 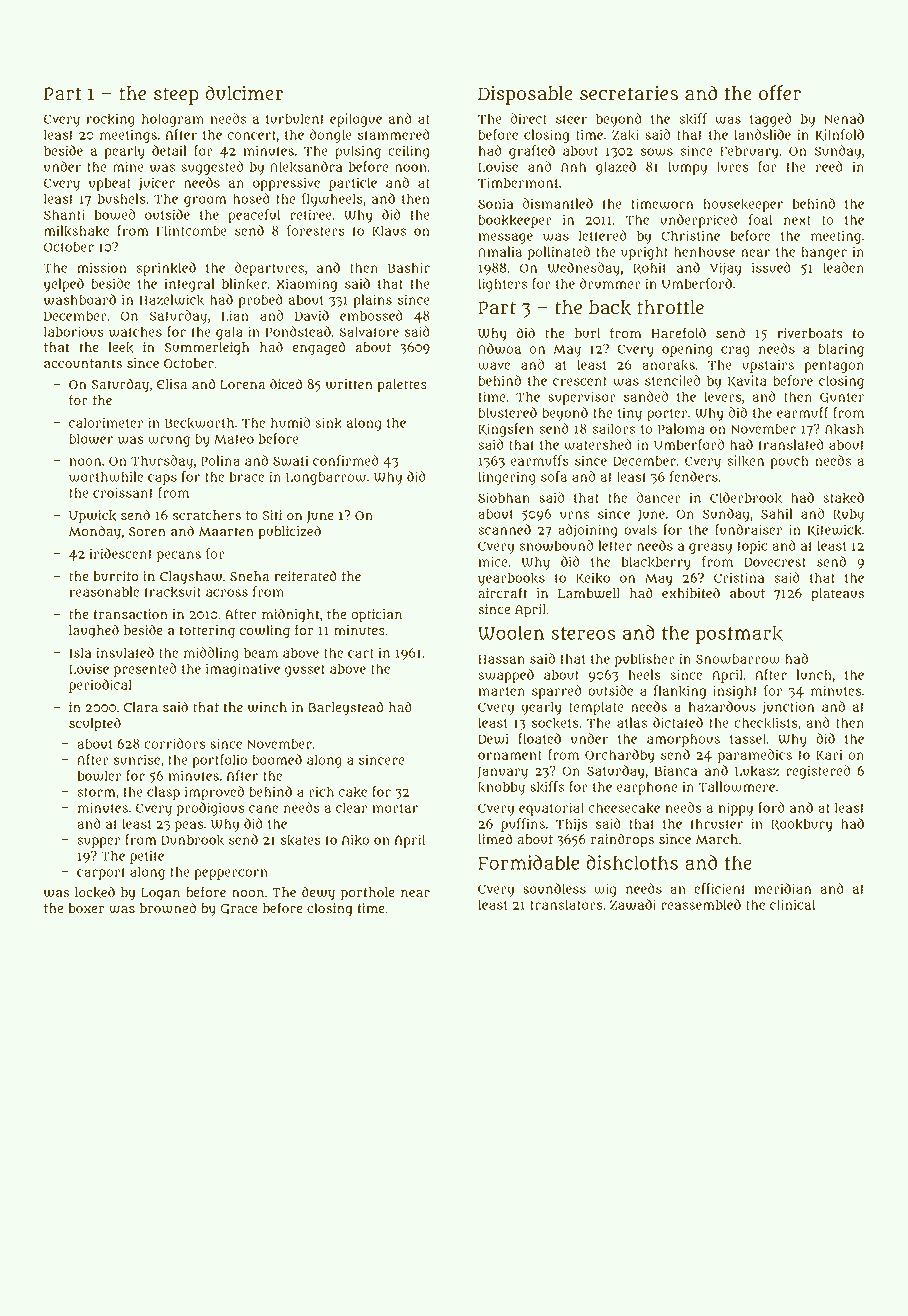 I want to click on Bashir, so click(x=409, y=267).
